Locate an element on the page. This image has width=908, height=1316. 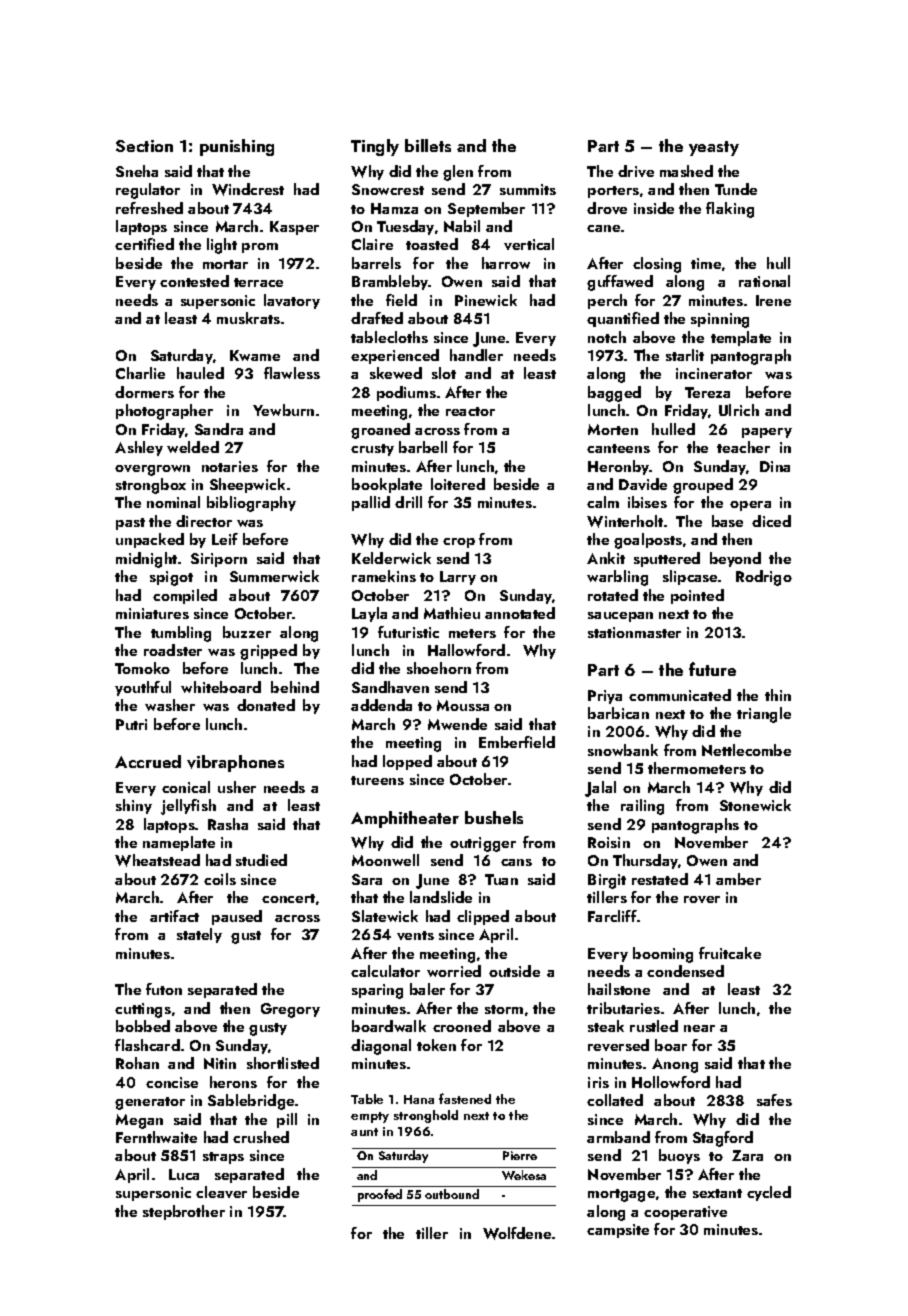
light is located at coordinates (222, 246).
